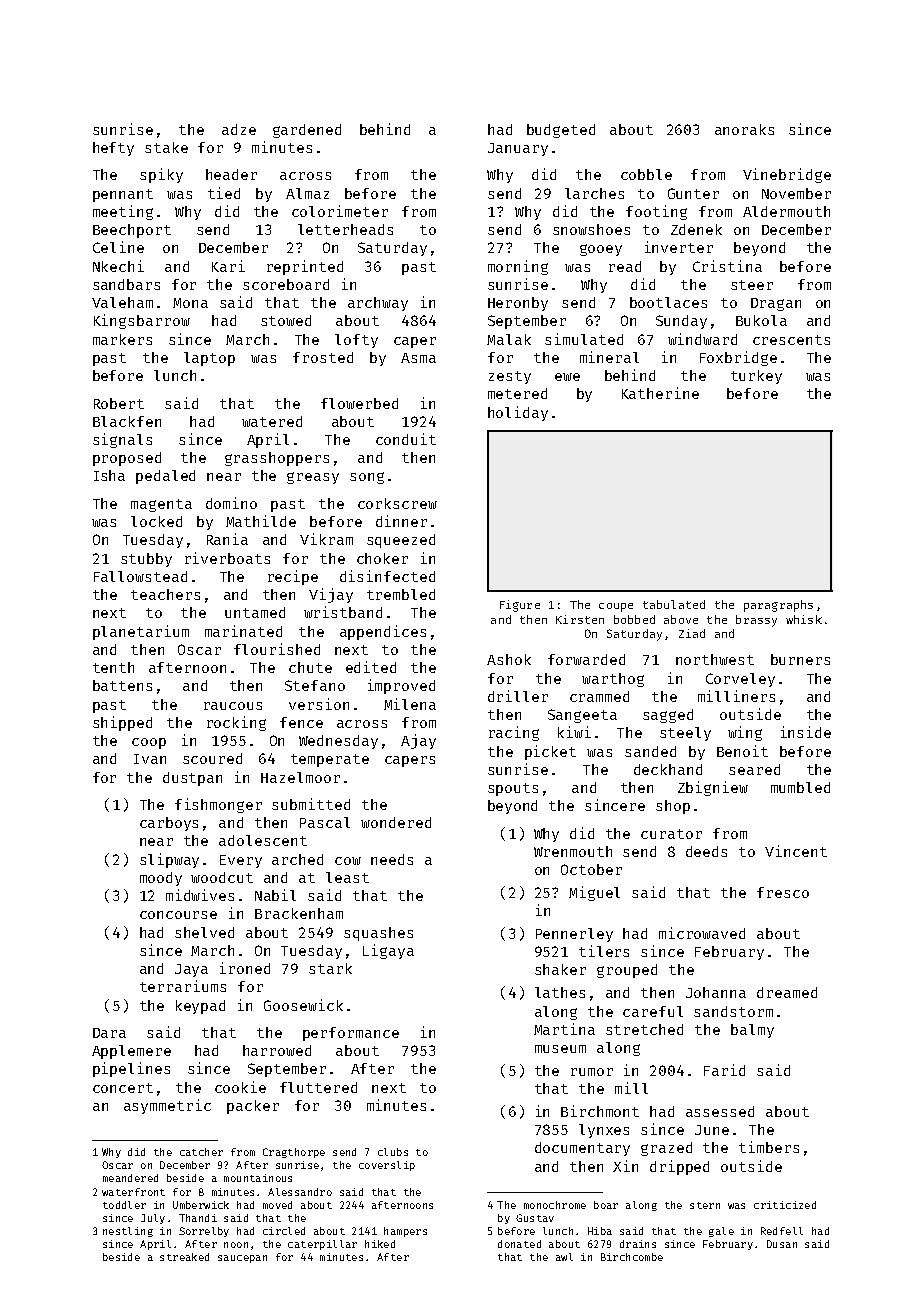  Describe the element at coordinates (660, 393) in the image. I see `Katherine` at that location.
